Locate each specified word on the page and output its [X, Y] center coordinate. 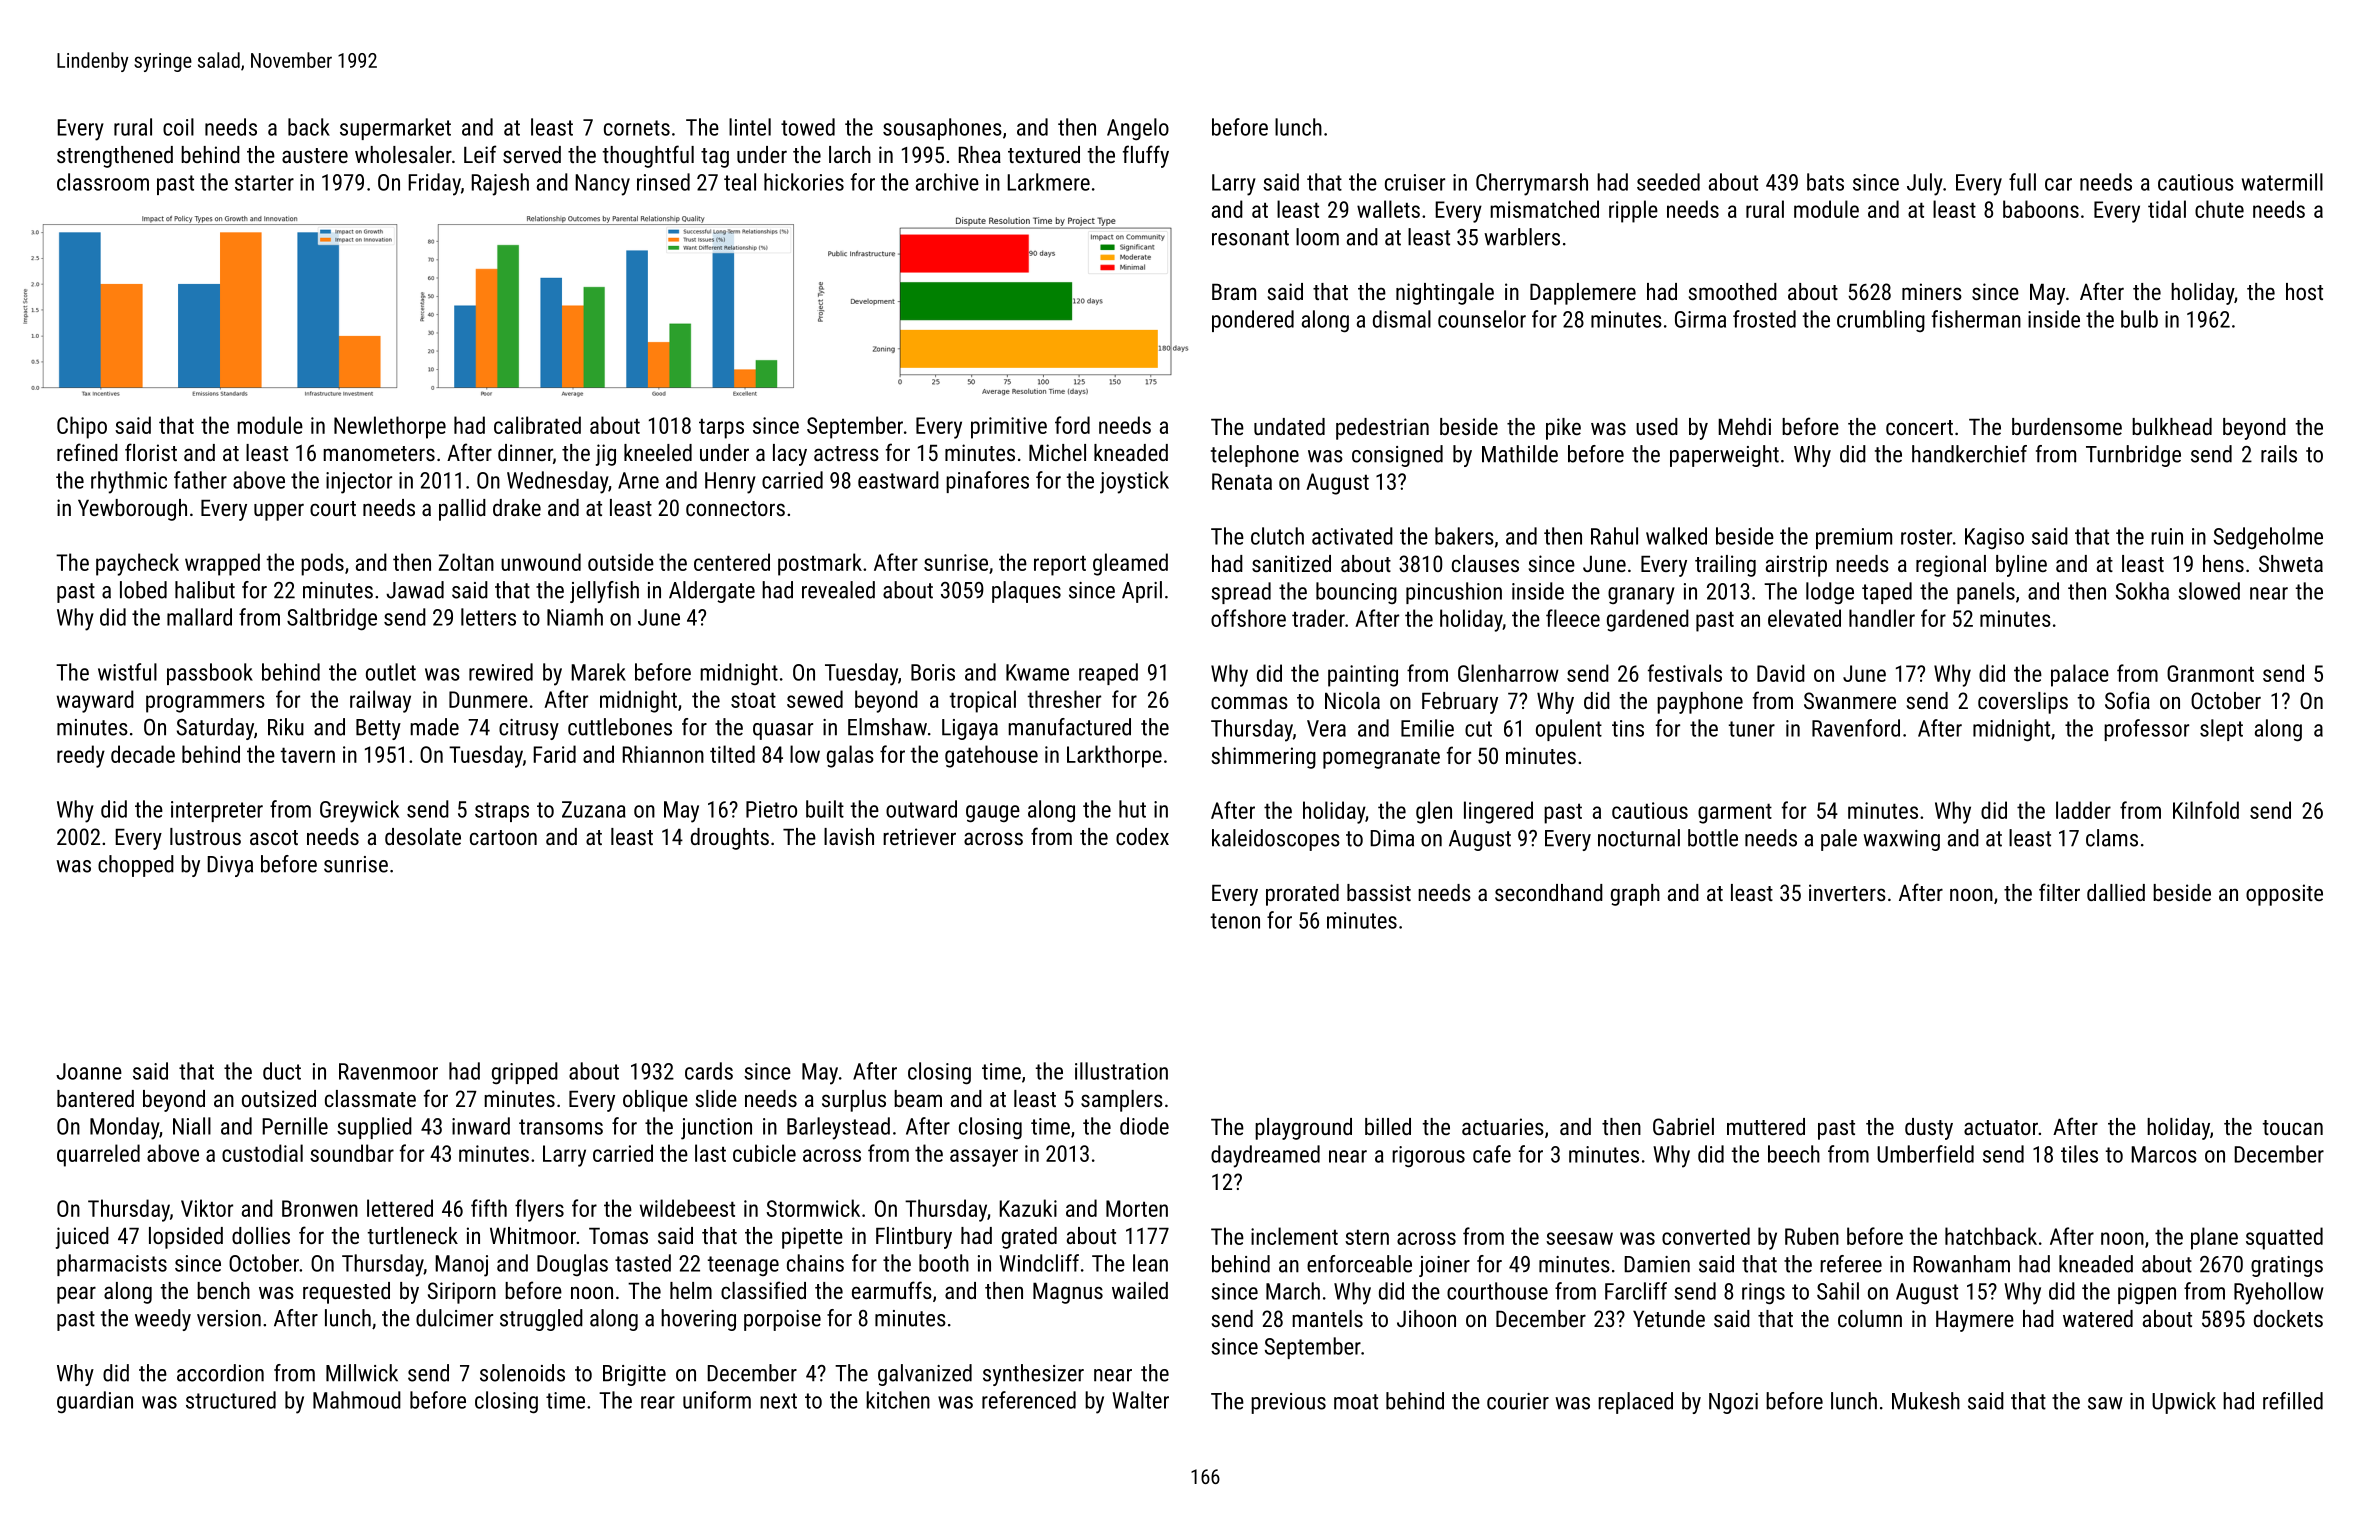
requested [346, 1293]
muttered [1766, 1126]
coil [178, 127]
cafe [1492, 1154]
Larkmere [1048, 182]
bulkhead [2172, 426]
